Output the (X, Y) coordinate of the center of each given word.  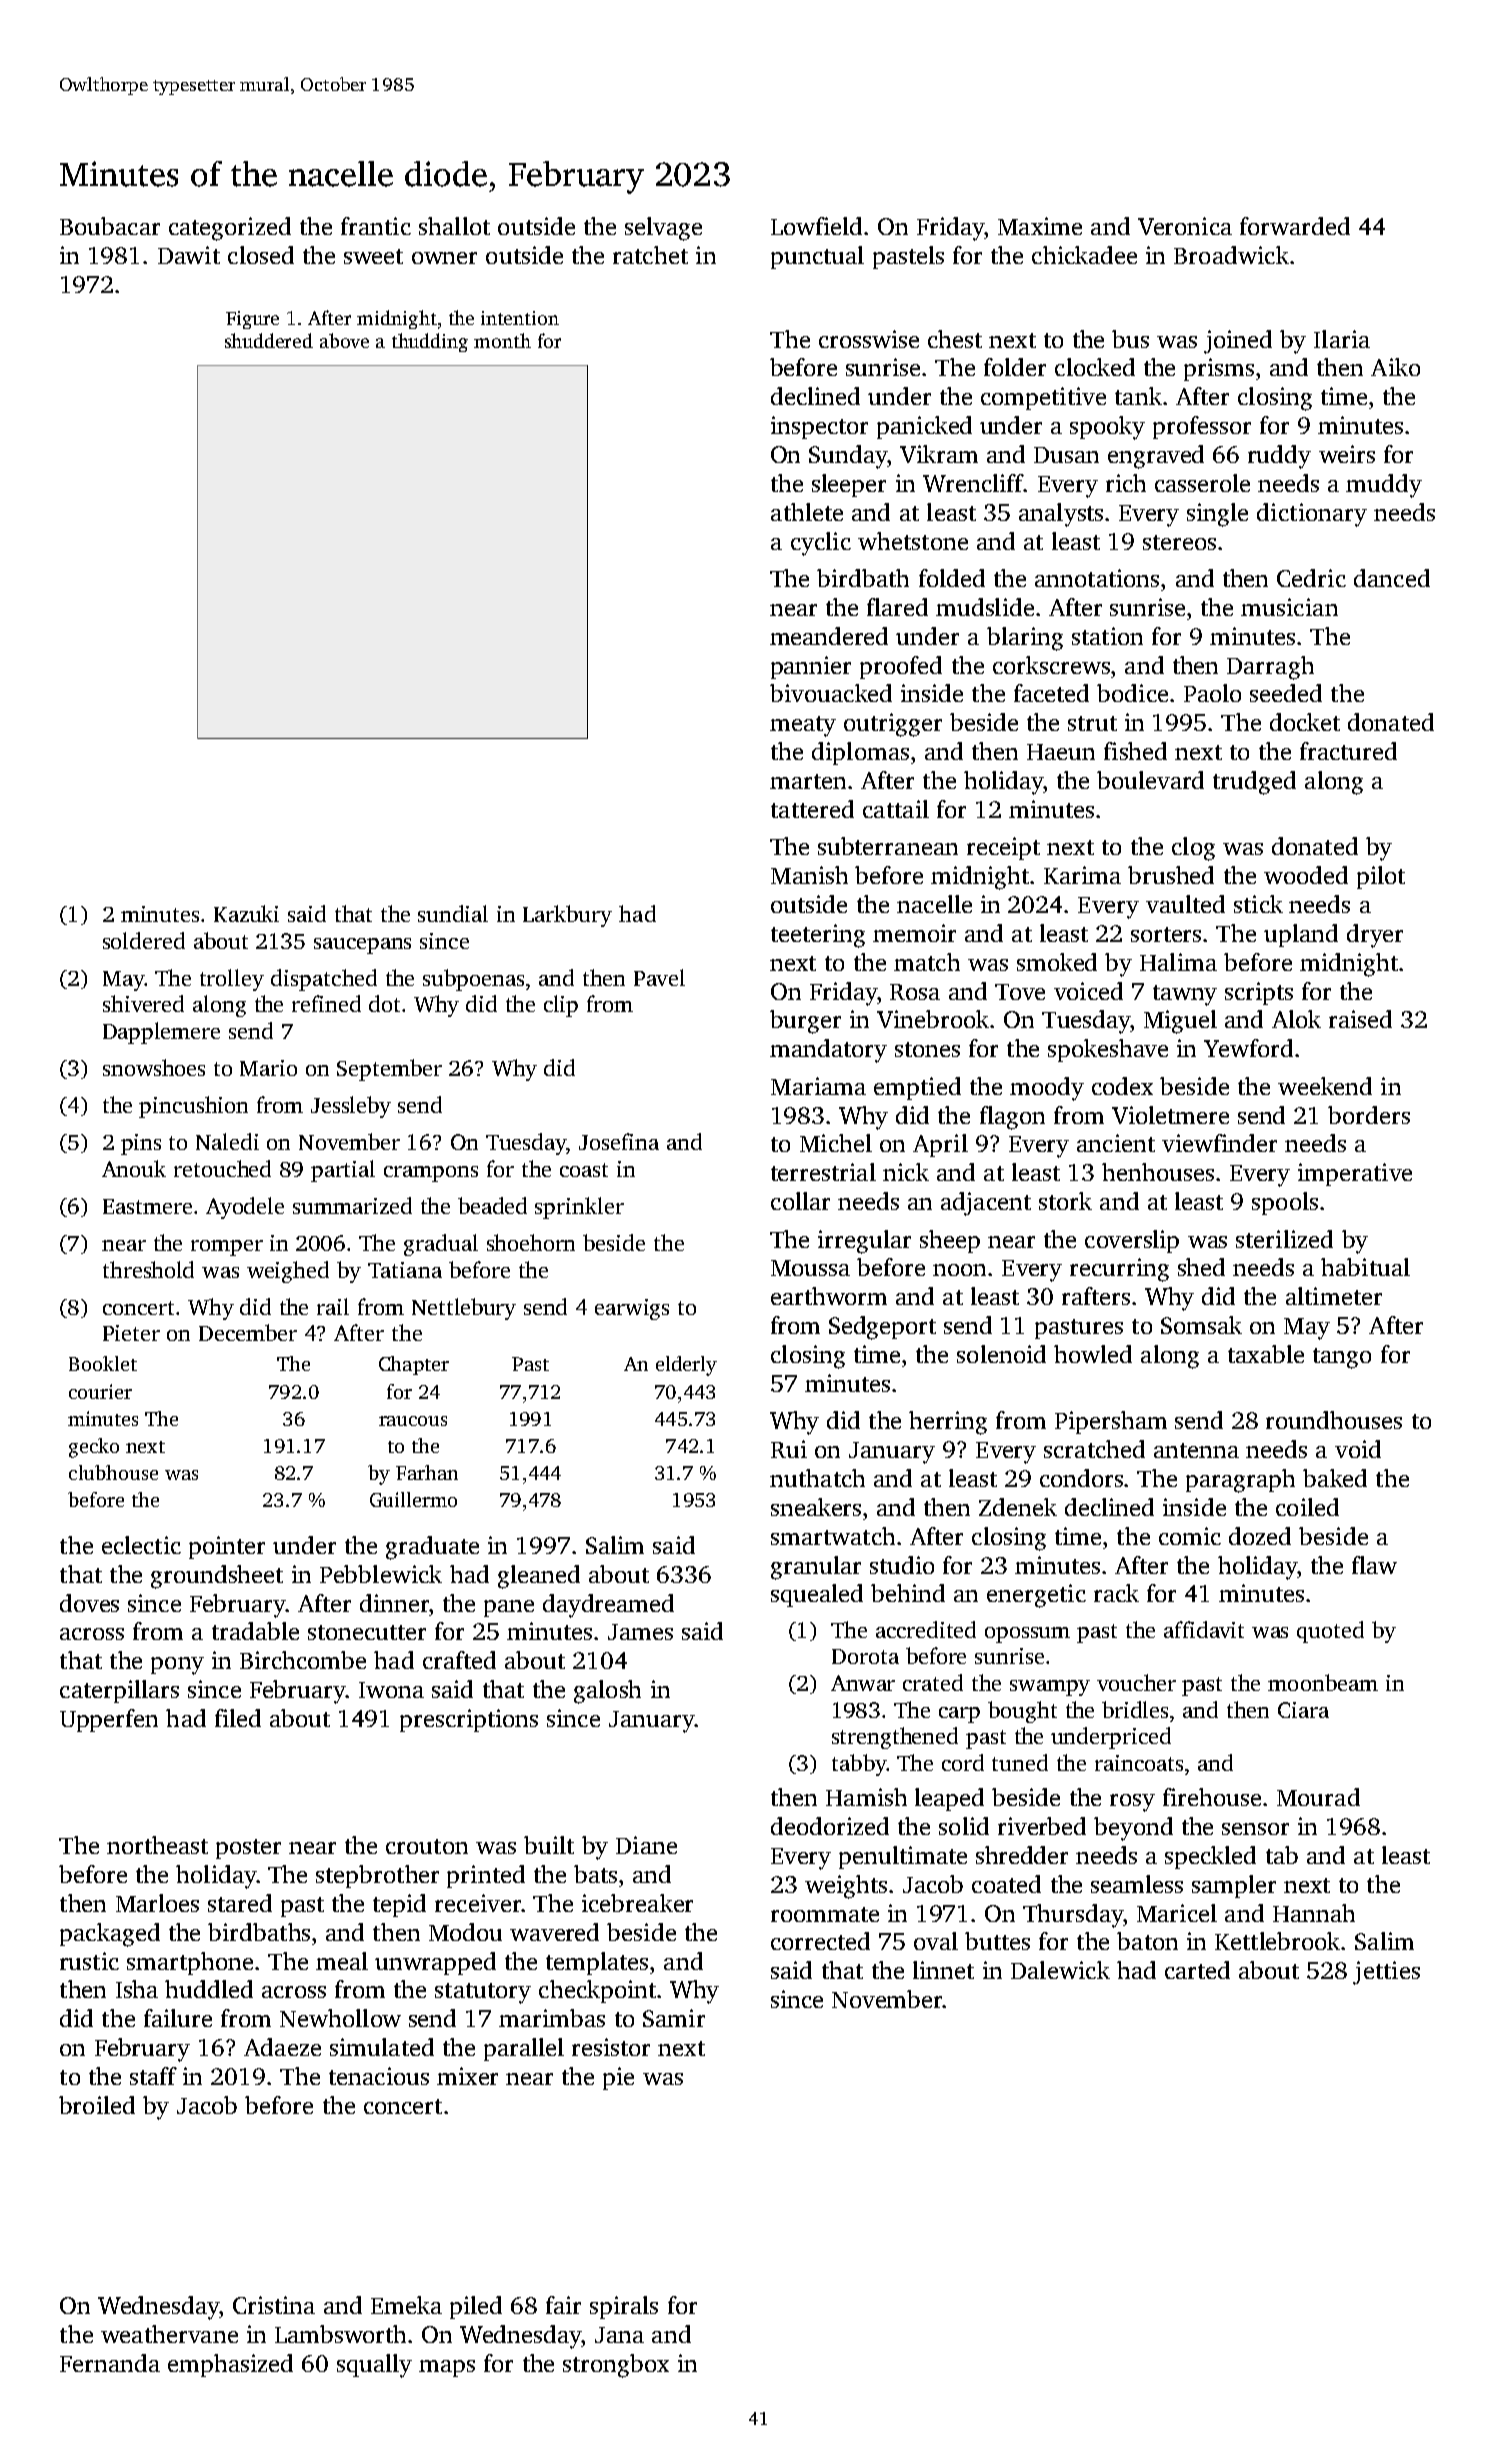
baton (1147, 1941)
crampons (431, 1174)
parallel (524, 2049)
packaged (110, 1935)
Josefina (619, 1141)
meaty (803, 726)
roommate (825, 1914)
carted (1197, 1970)
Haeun (1061, 752)
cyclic (821, 544)
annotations (1097, 578)
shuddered (269, 340)
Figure (252, 320)
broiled (97, 2105)
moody (1047, 1089)
